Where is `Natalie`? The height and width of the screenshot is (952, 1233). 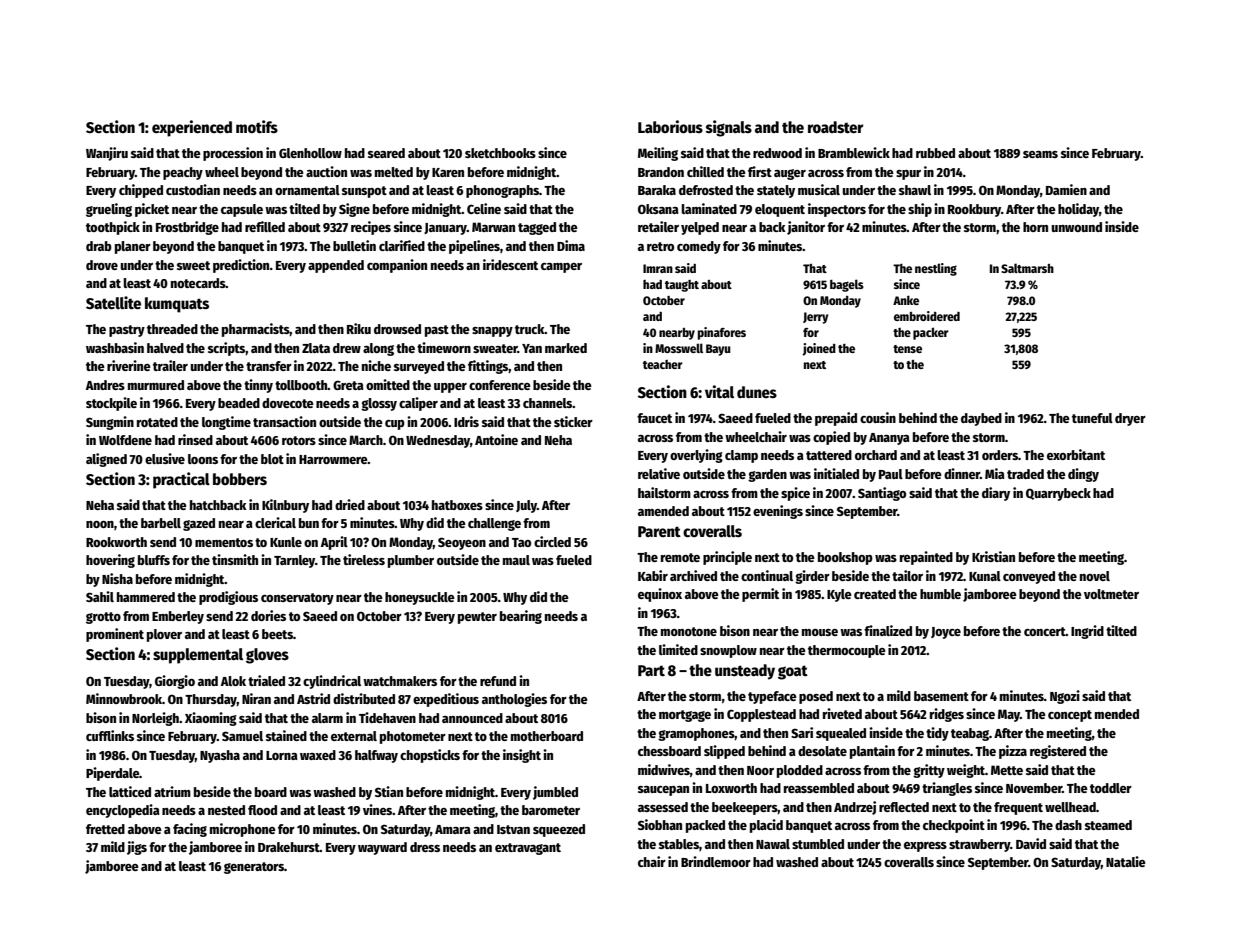 Natalie is located at coordinates (1126, 861).
